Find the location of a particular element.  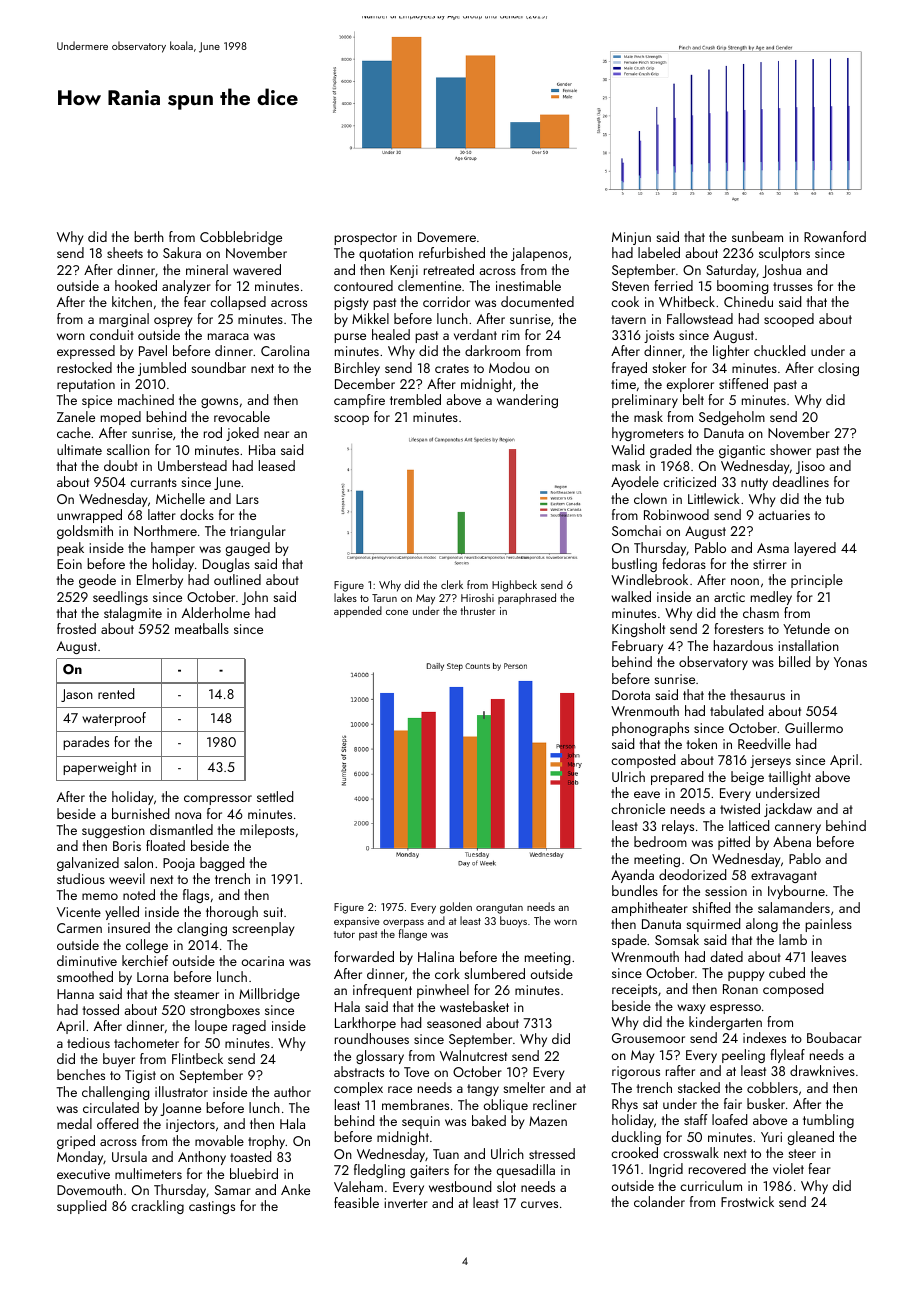

Sedgeholm is located at coordinates (732, 418).
